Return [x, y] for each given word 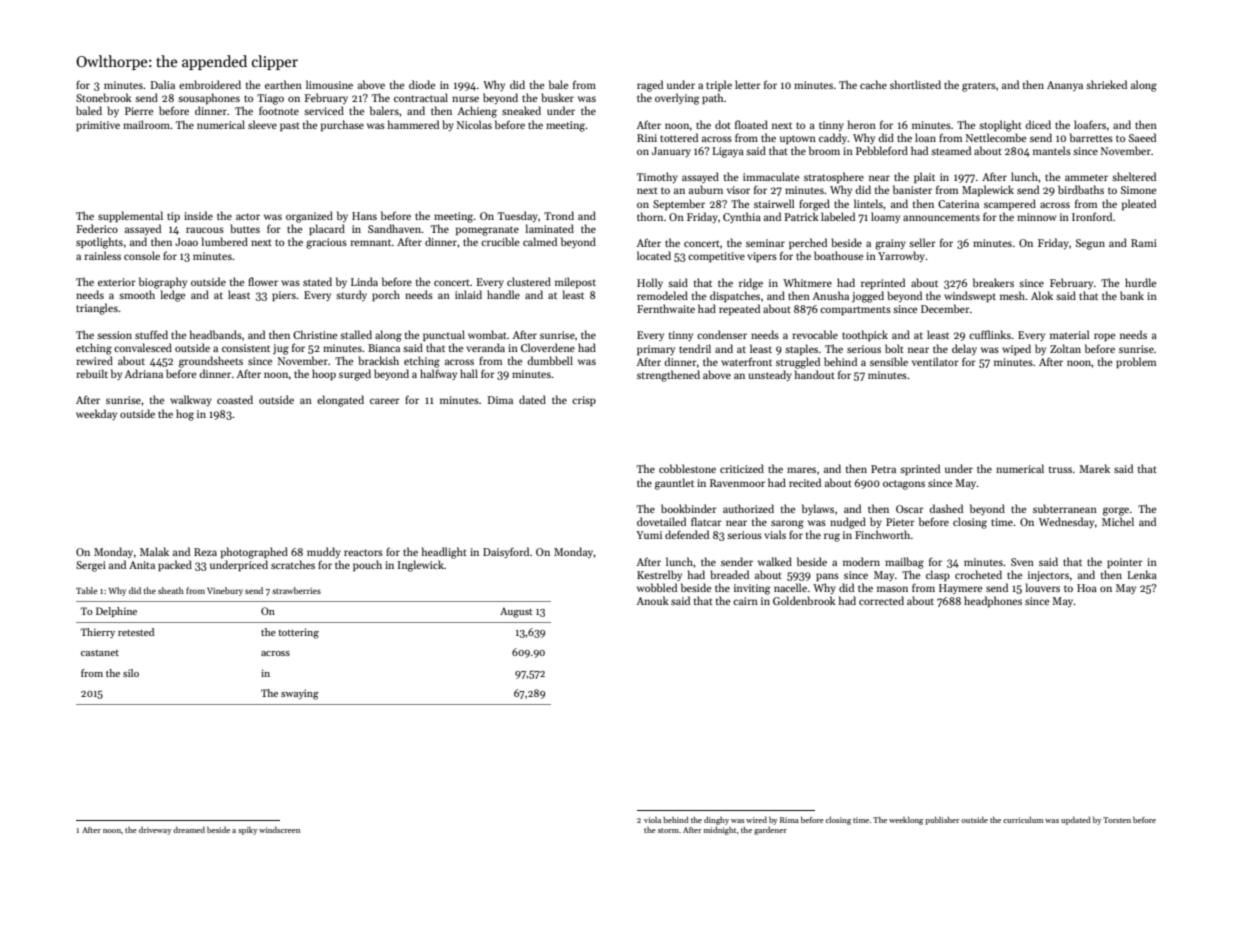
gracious [326, 243]
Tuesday [518, 216]
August [516, 612]
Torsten [1117, 820]
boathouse [839, 255]
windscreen [279, 829]
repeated [739, 309]
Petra [883, 469]
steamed [951, 150]
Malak [154, 551]
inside [198, 215]
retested [136, 632]
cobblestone [687, 468]
